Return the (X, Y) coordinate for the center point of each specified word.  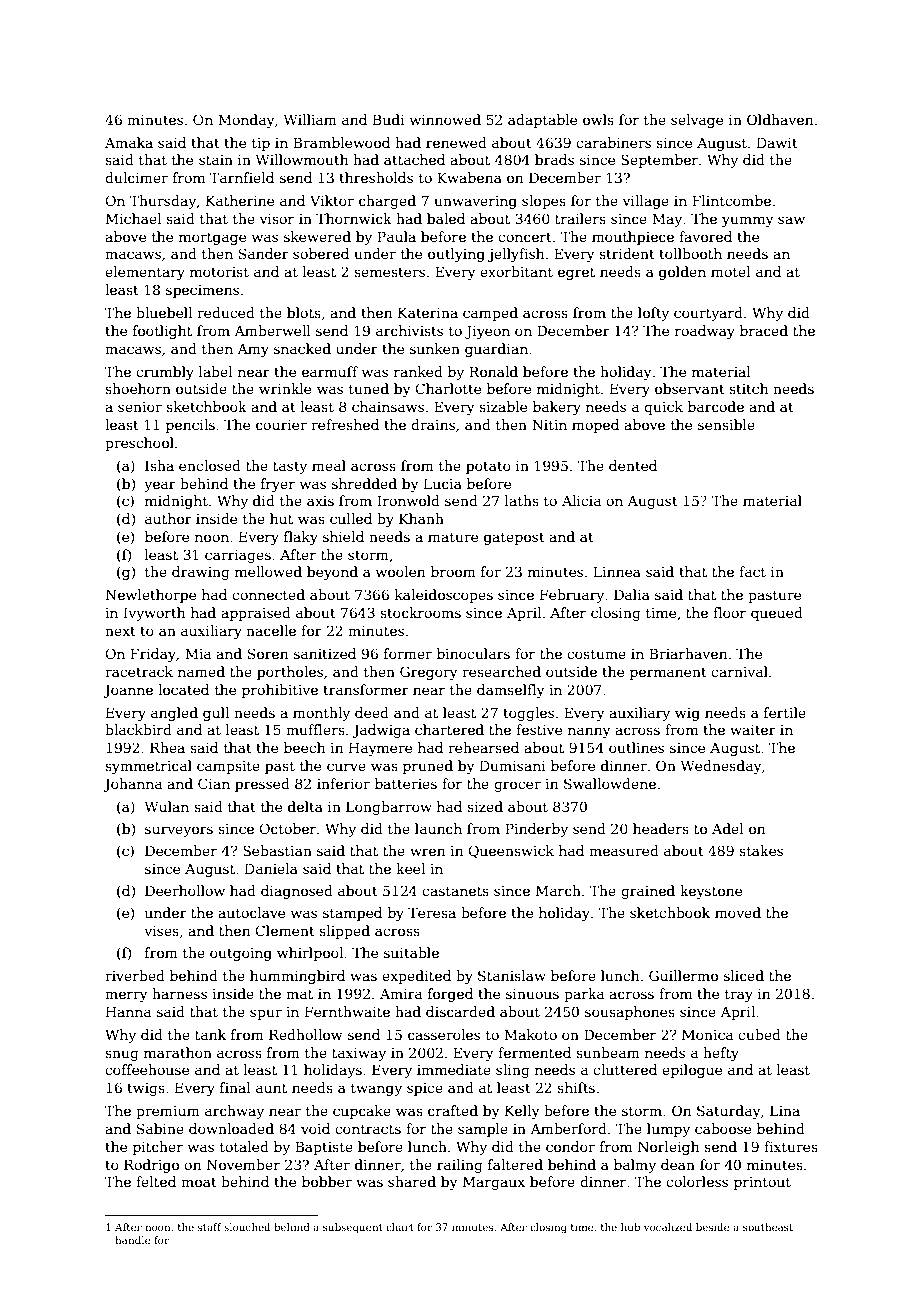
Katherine (240, 200)
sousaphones (630, 1013)
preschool (139, 444)
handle (132, 1240)
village (646, 202)
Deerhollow (185, 890)
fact (752, 571)
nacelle (271, 630)
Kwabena (469, 177)
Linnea (617, 571)
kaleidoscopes (444, 596)
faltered (515, 1164)
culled (351, 518)
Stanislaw (512, 975)
